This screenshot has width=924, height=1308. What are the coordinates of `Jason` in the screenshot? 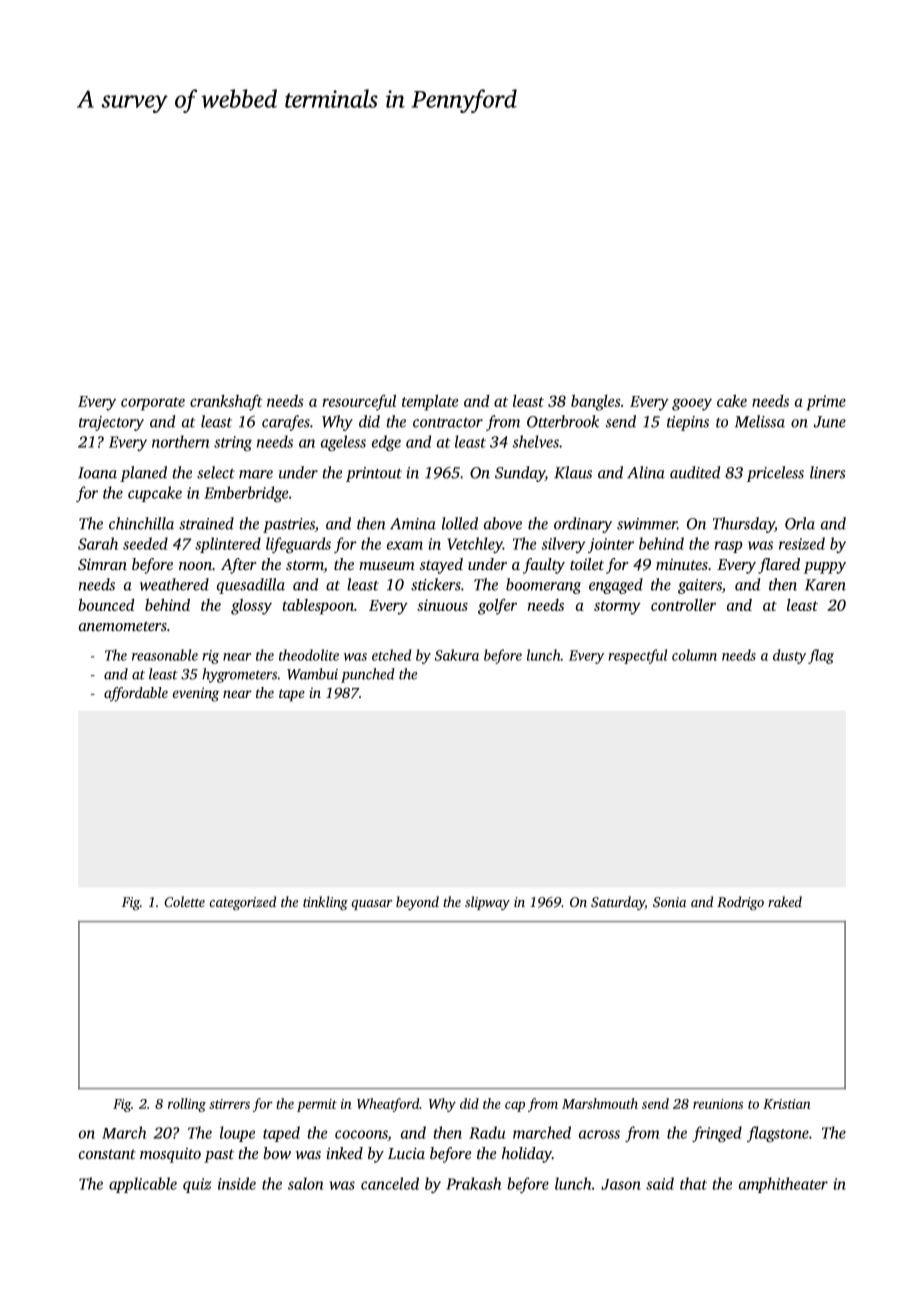 It's located at (621, 1184).
